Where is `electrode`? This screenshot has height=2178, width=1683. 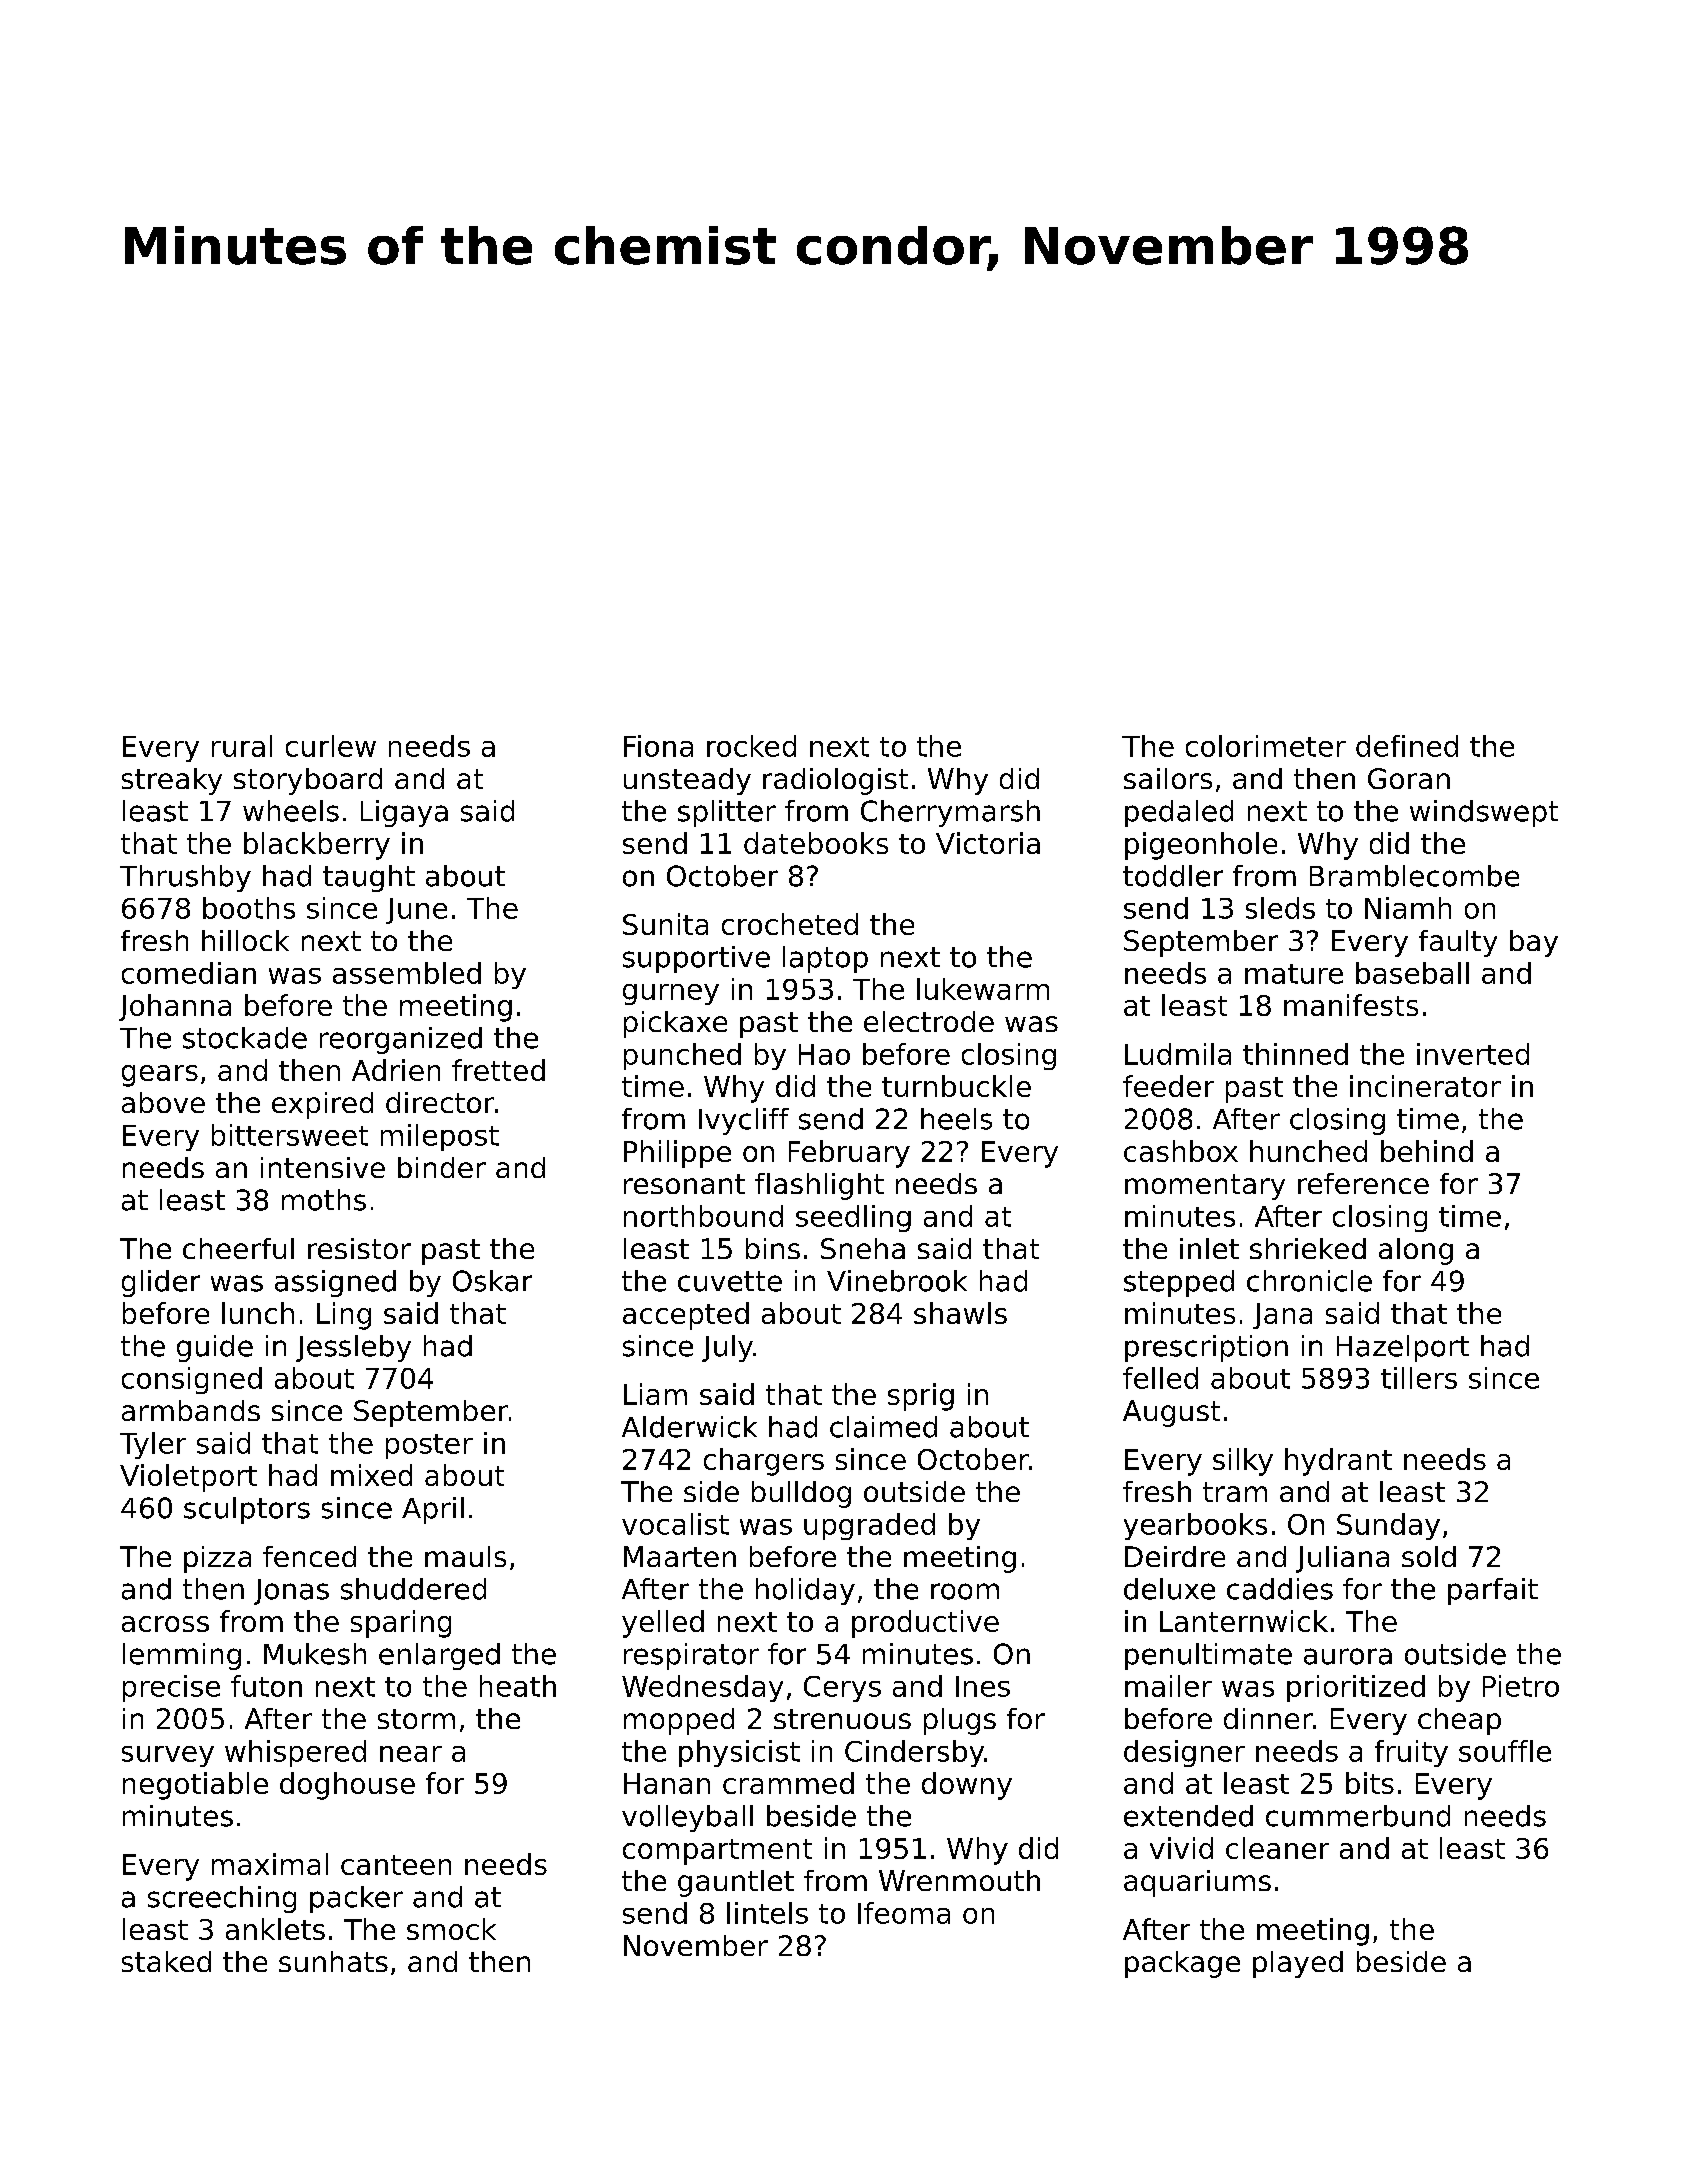
electrode is located at coordinates (929, 1021).
